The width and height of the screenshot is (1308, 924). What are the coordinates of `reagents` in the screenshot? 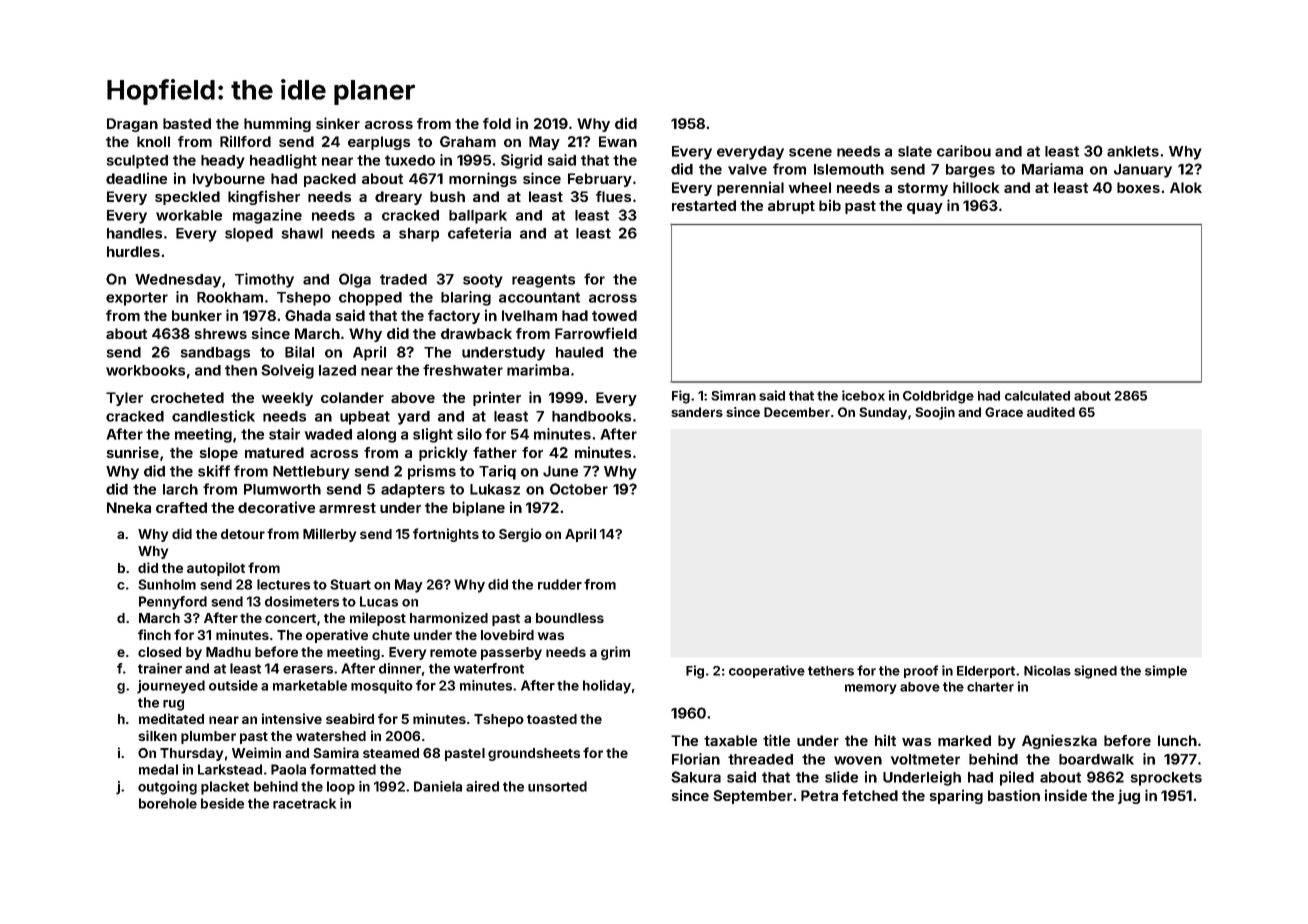 It's located at (543, 281).
